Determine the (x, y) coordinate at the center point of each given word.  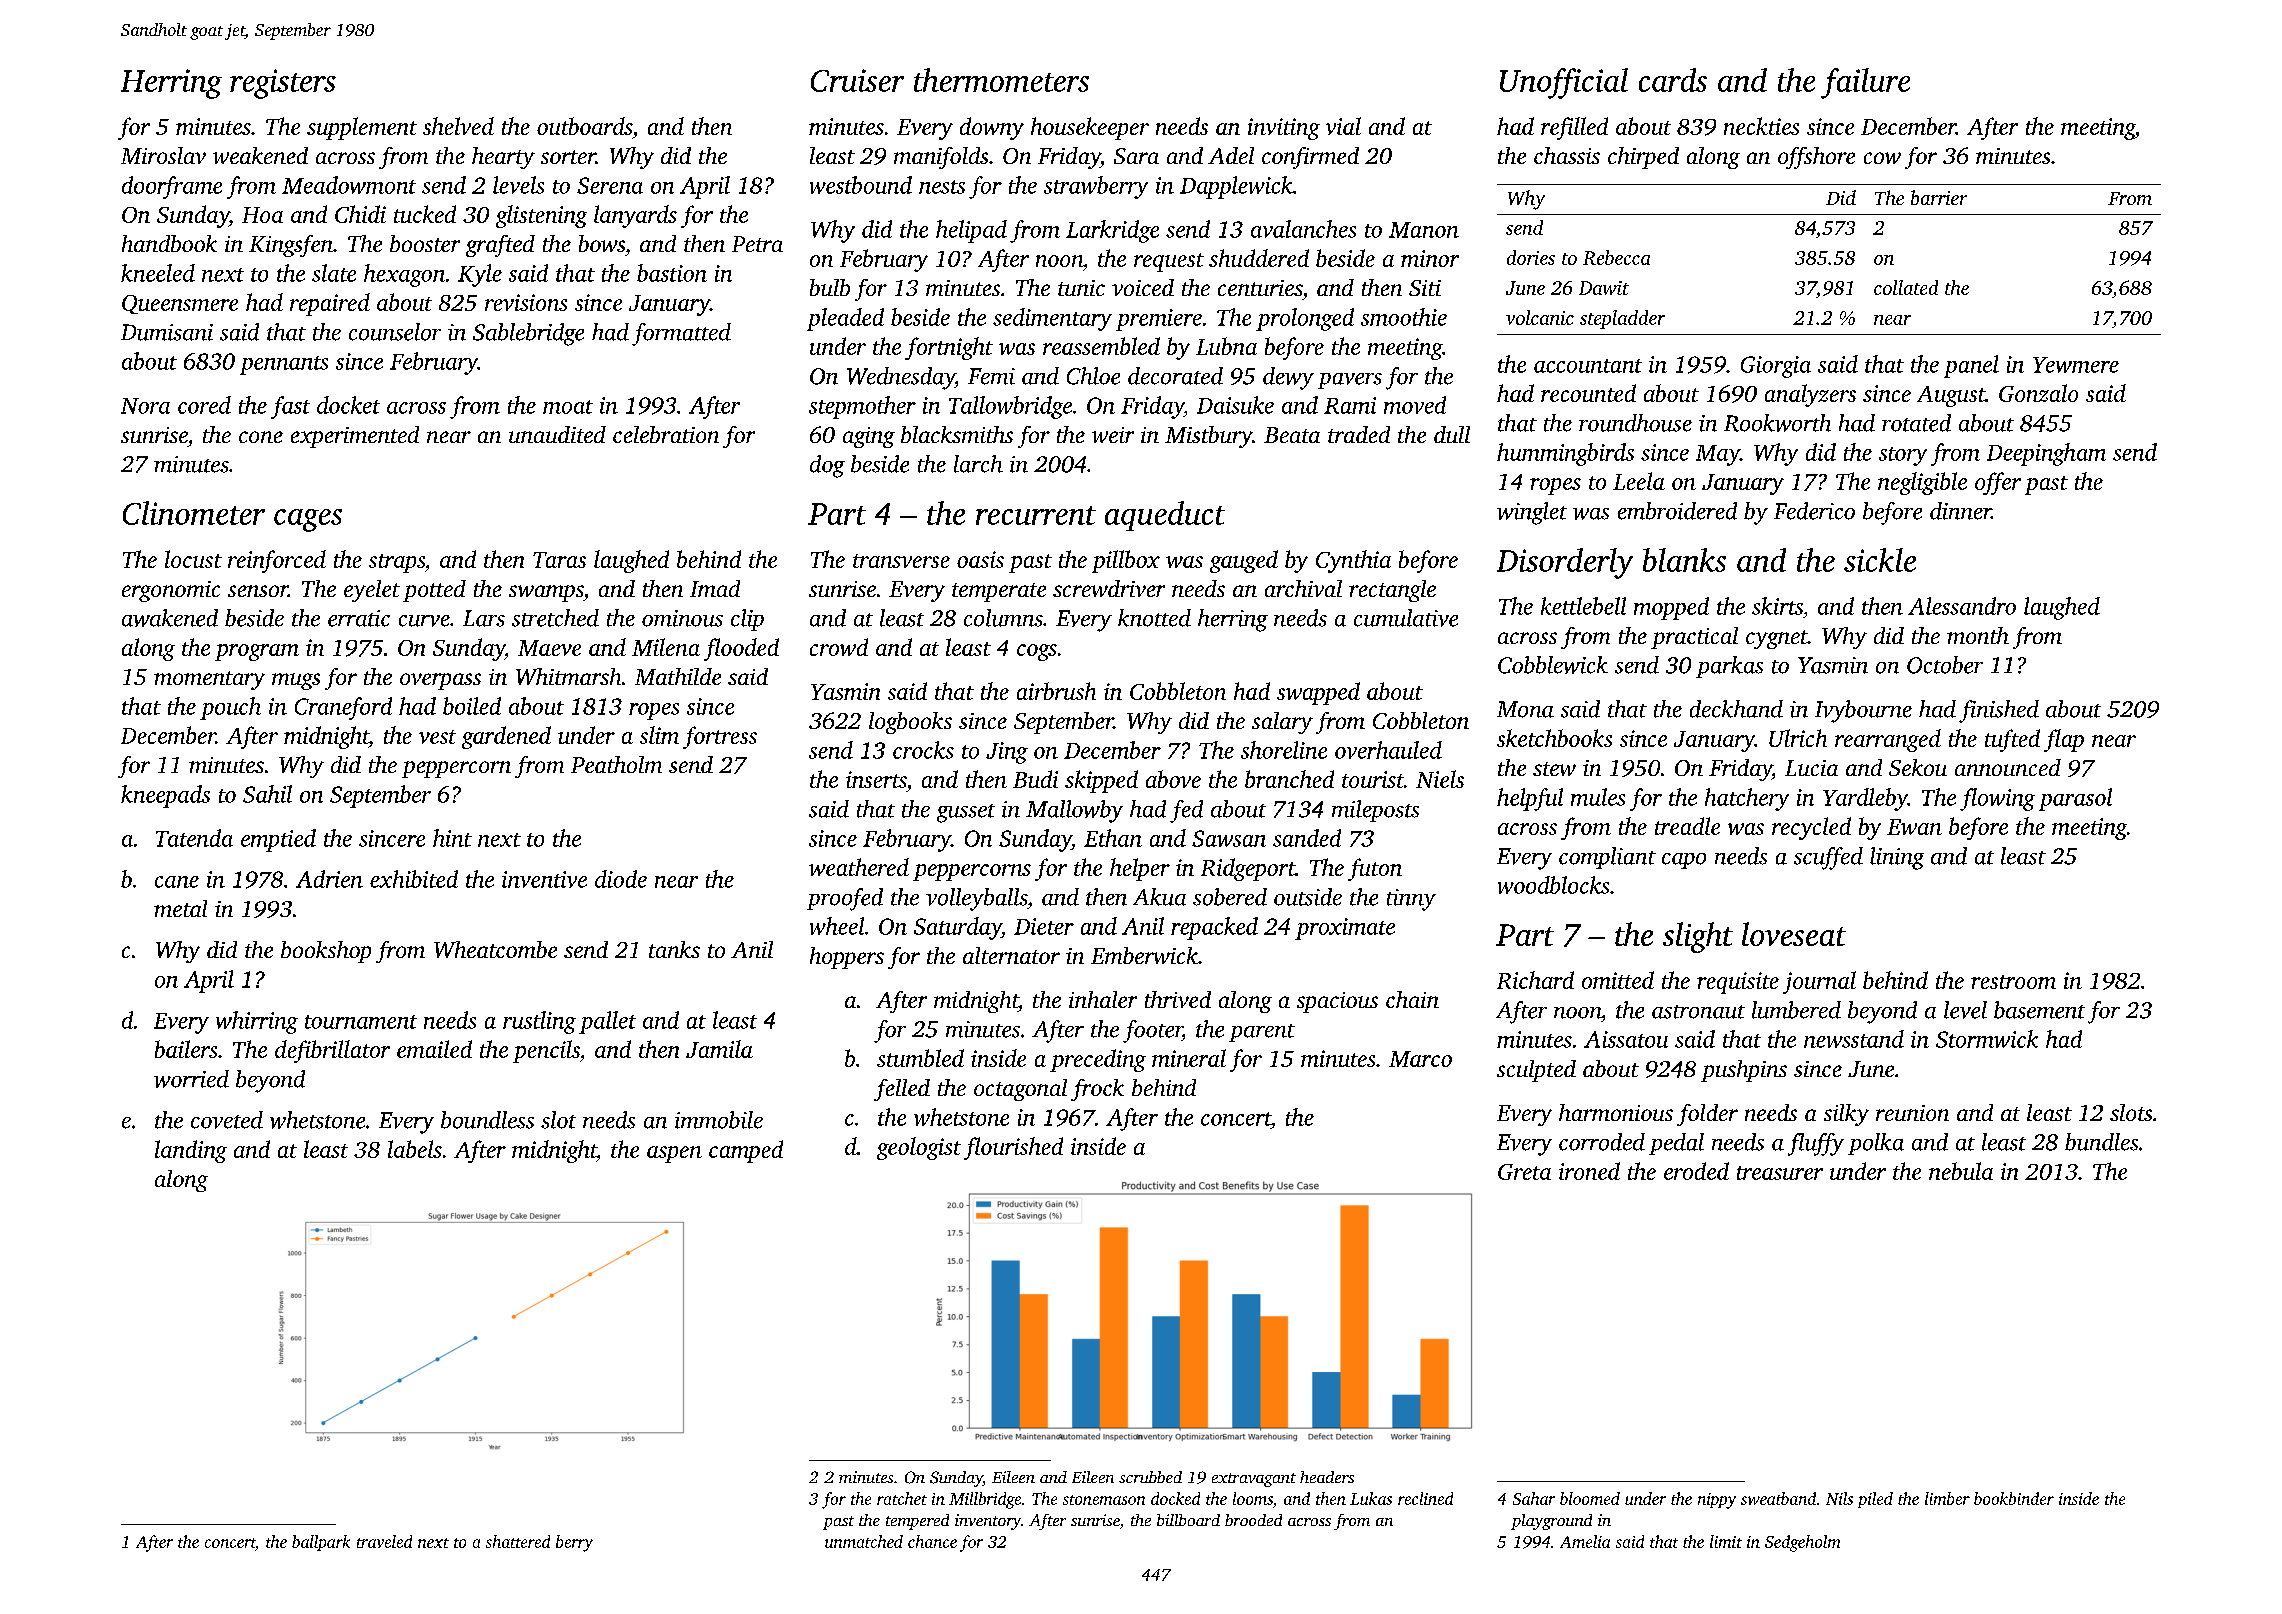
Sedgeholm (1802, 1543)
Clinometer (194, 513)
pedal (1676, 1144)
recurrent (1036, 515)
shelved (458, 126)
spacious (1337, 1002)
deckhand (1736, 709)
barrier (1939, 197)
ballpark (321, 1543)
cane (177, 882)
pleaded (845, 319)
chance (932, 1541)
